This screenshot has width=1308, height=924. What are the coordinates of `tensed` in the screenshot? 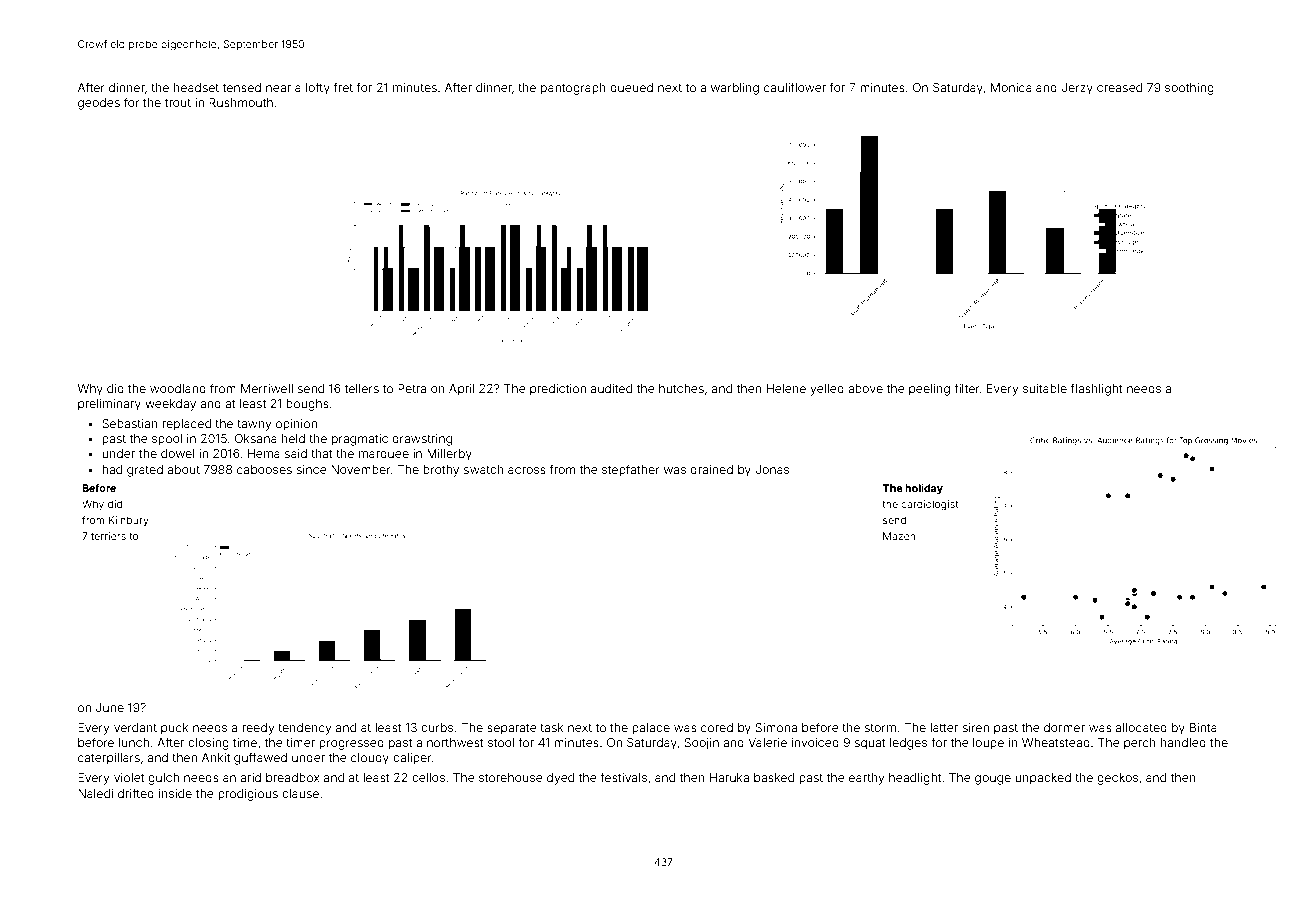 It's located at (242, 87).
